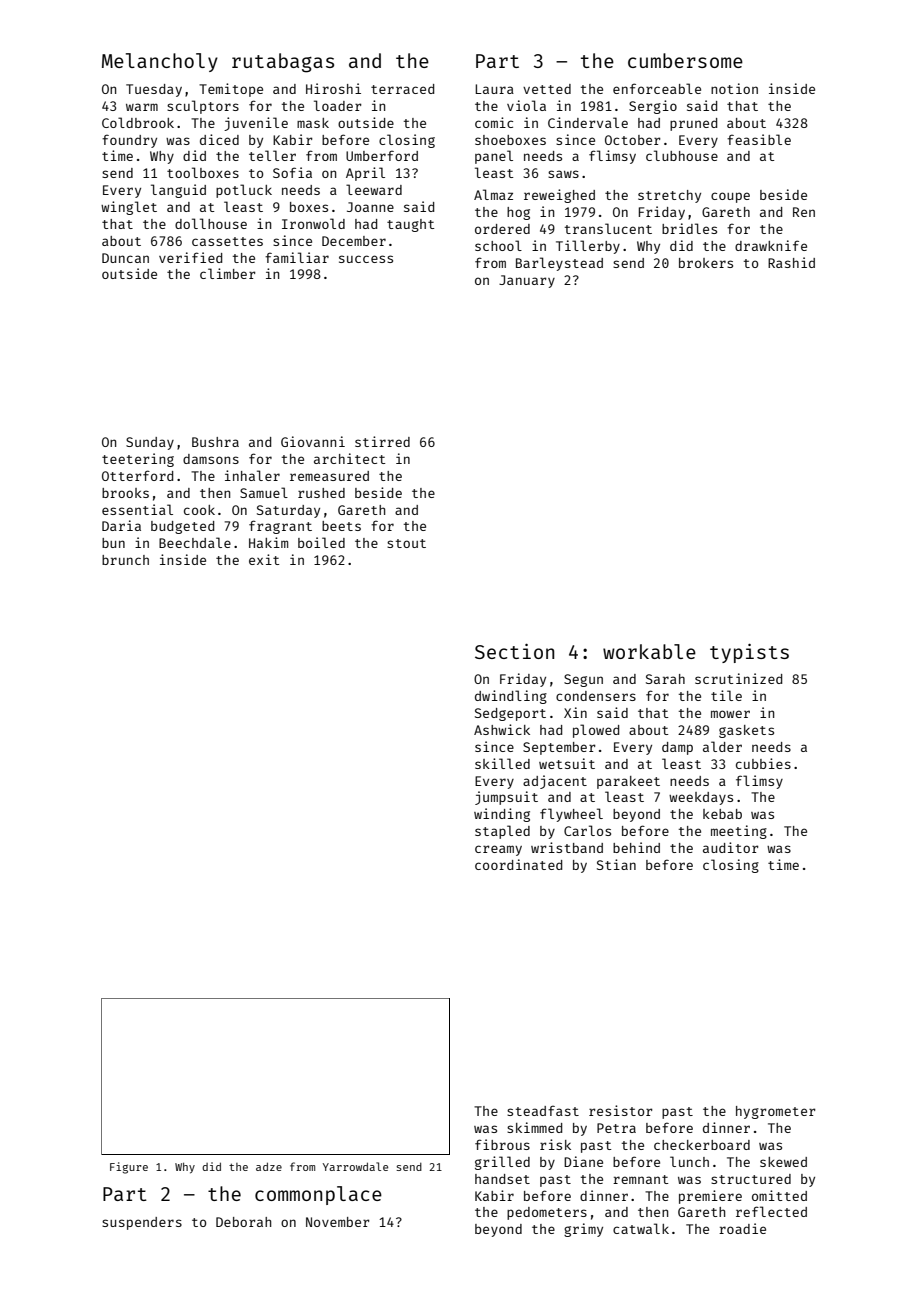 Image resolution: width=924 pixels, height=1308 pixels. I want to click on Sarah, so click(665, 679).
